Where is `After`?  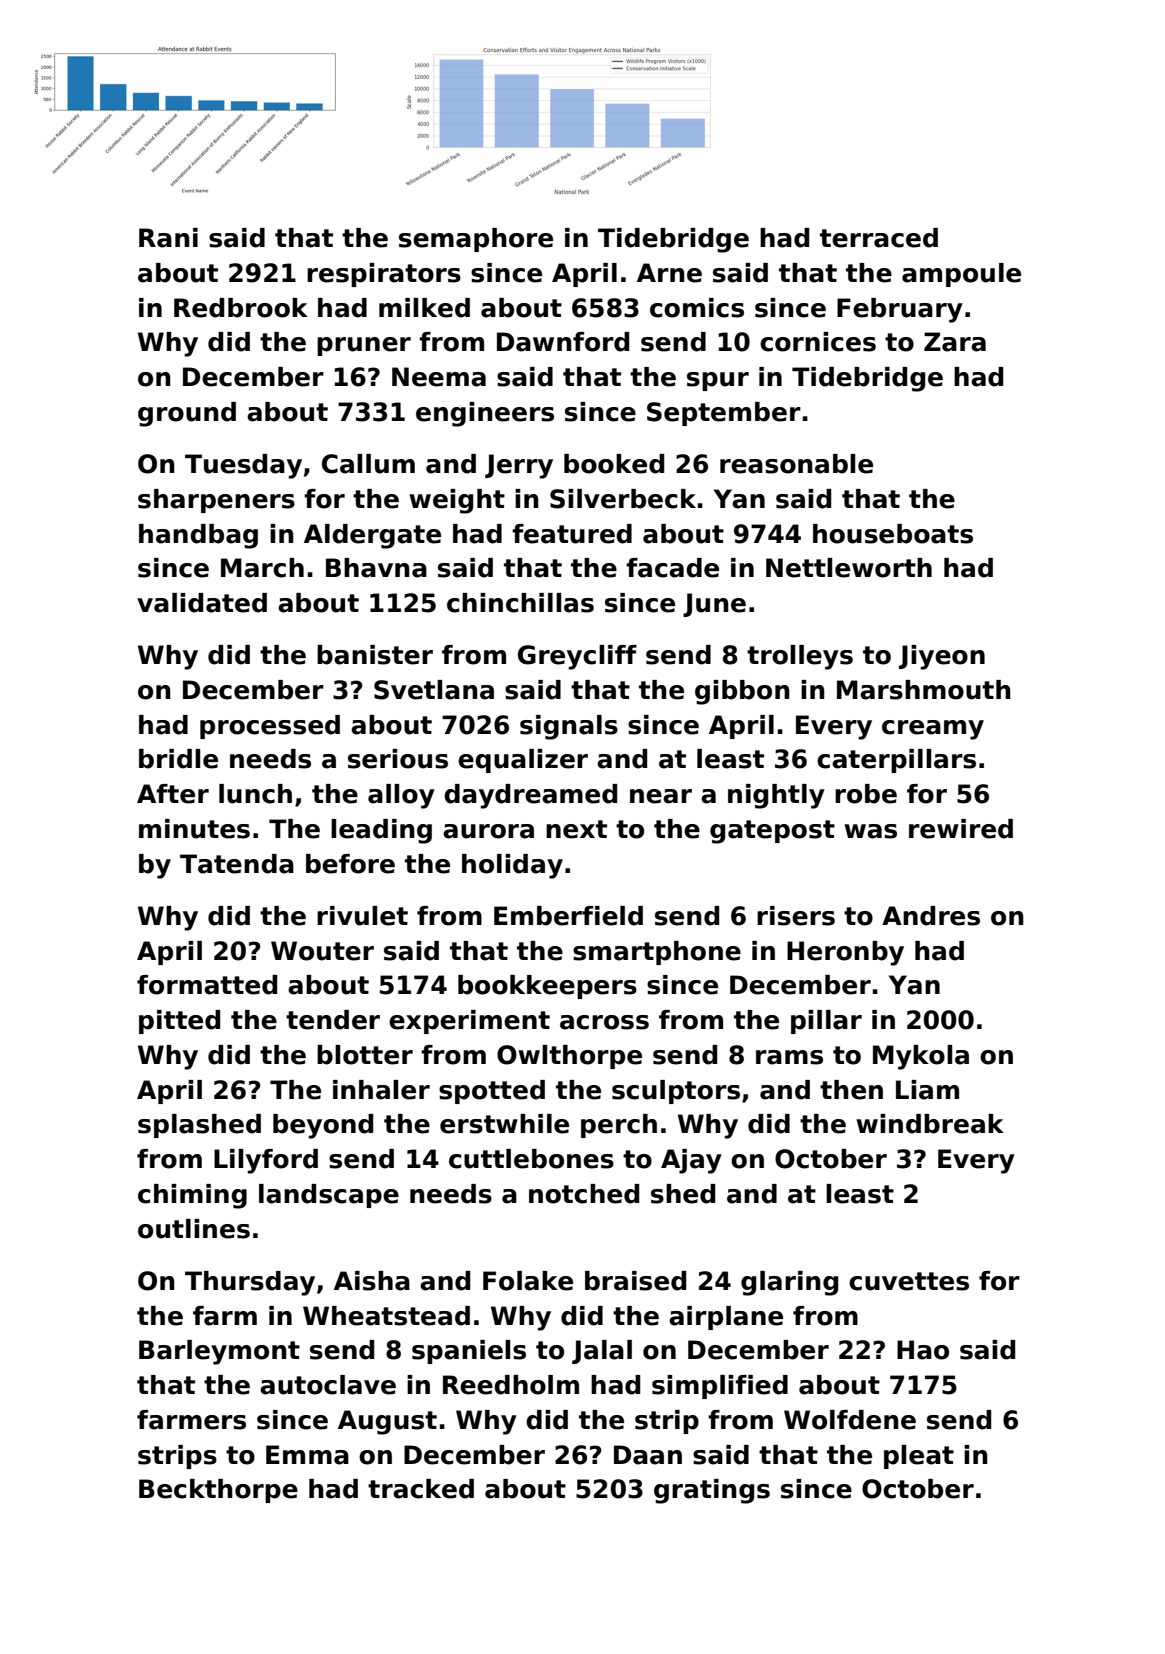 After is located at coordinates (173, 794).
